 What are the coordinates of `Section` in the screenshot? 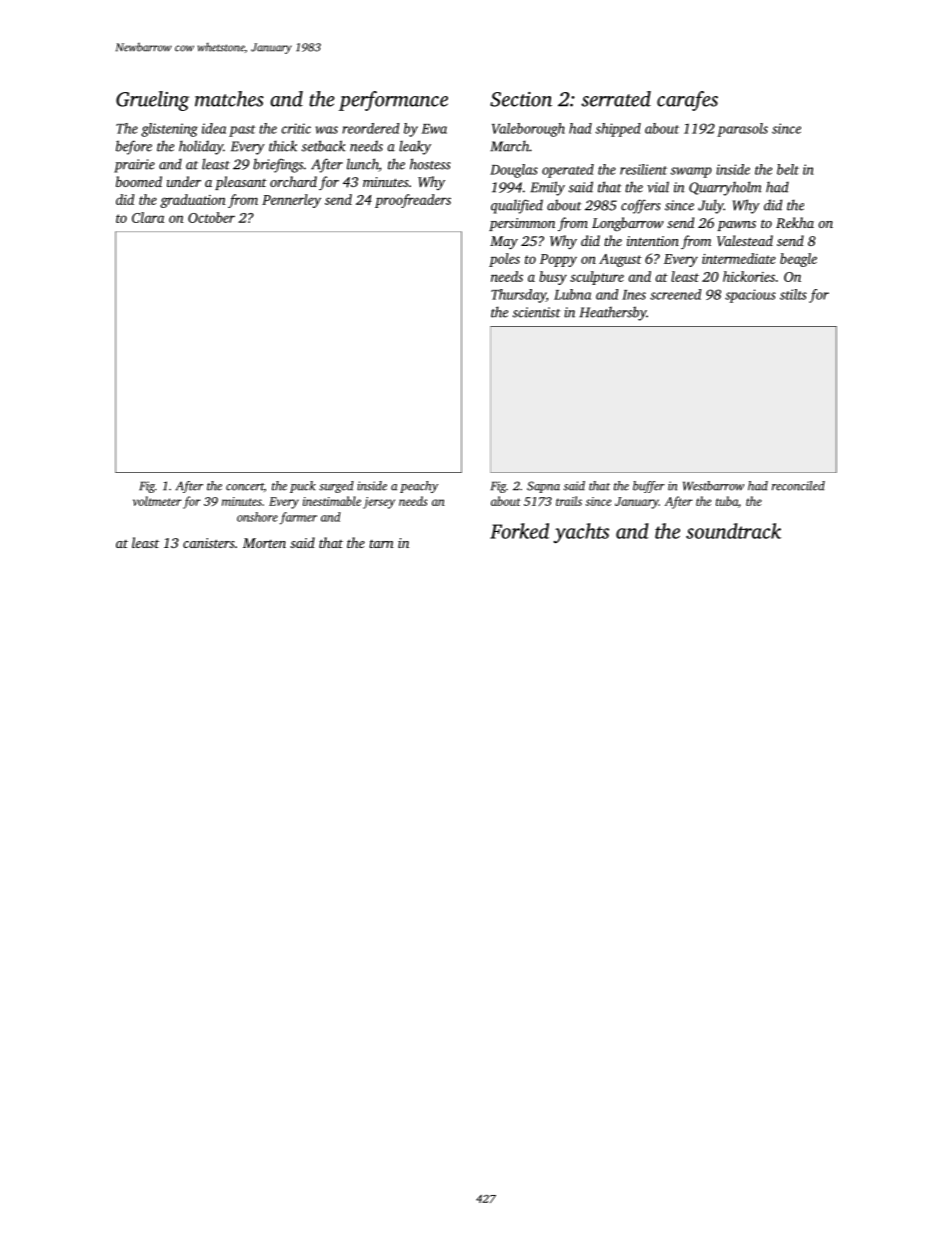 It's located at (521, 99).
